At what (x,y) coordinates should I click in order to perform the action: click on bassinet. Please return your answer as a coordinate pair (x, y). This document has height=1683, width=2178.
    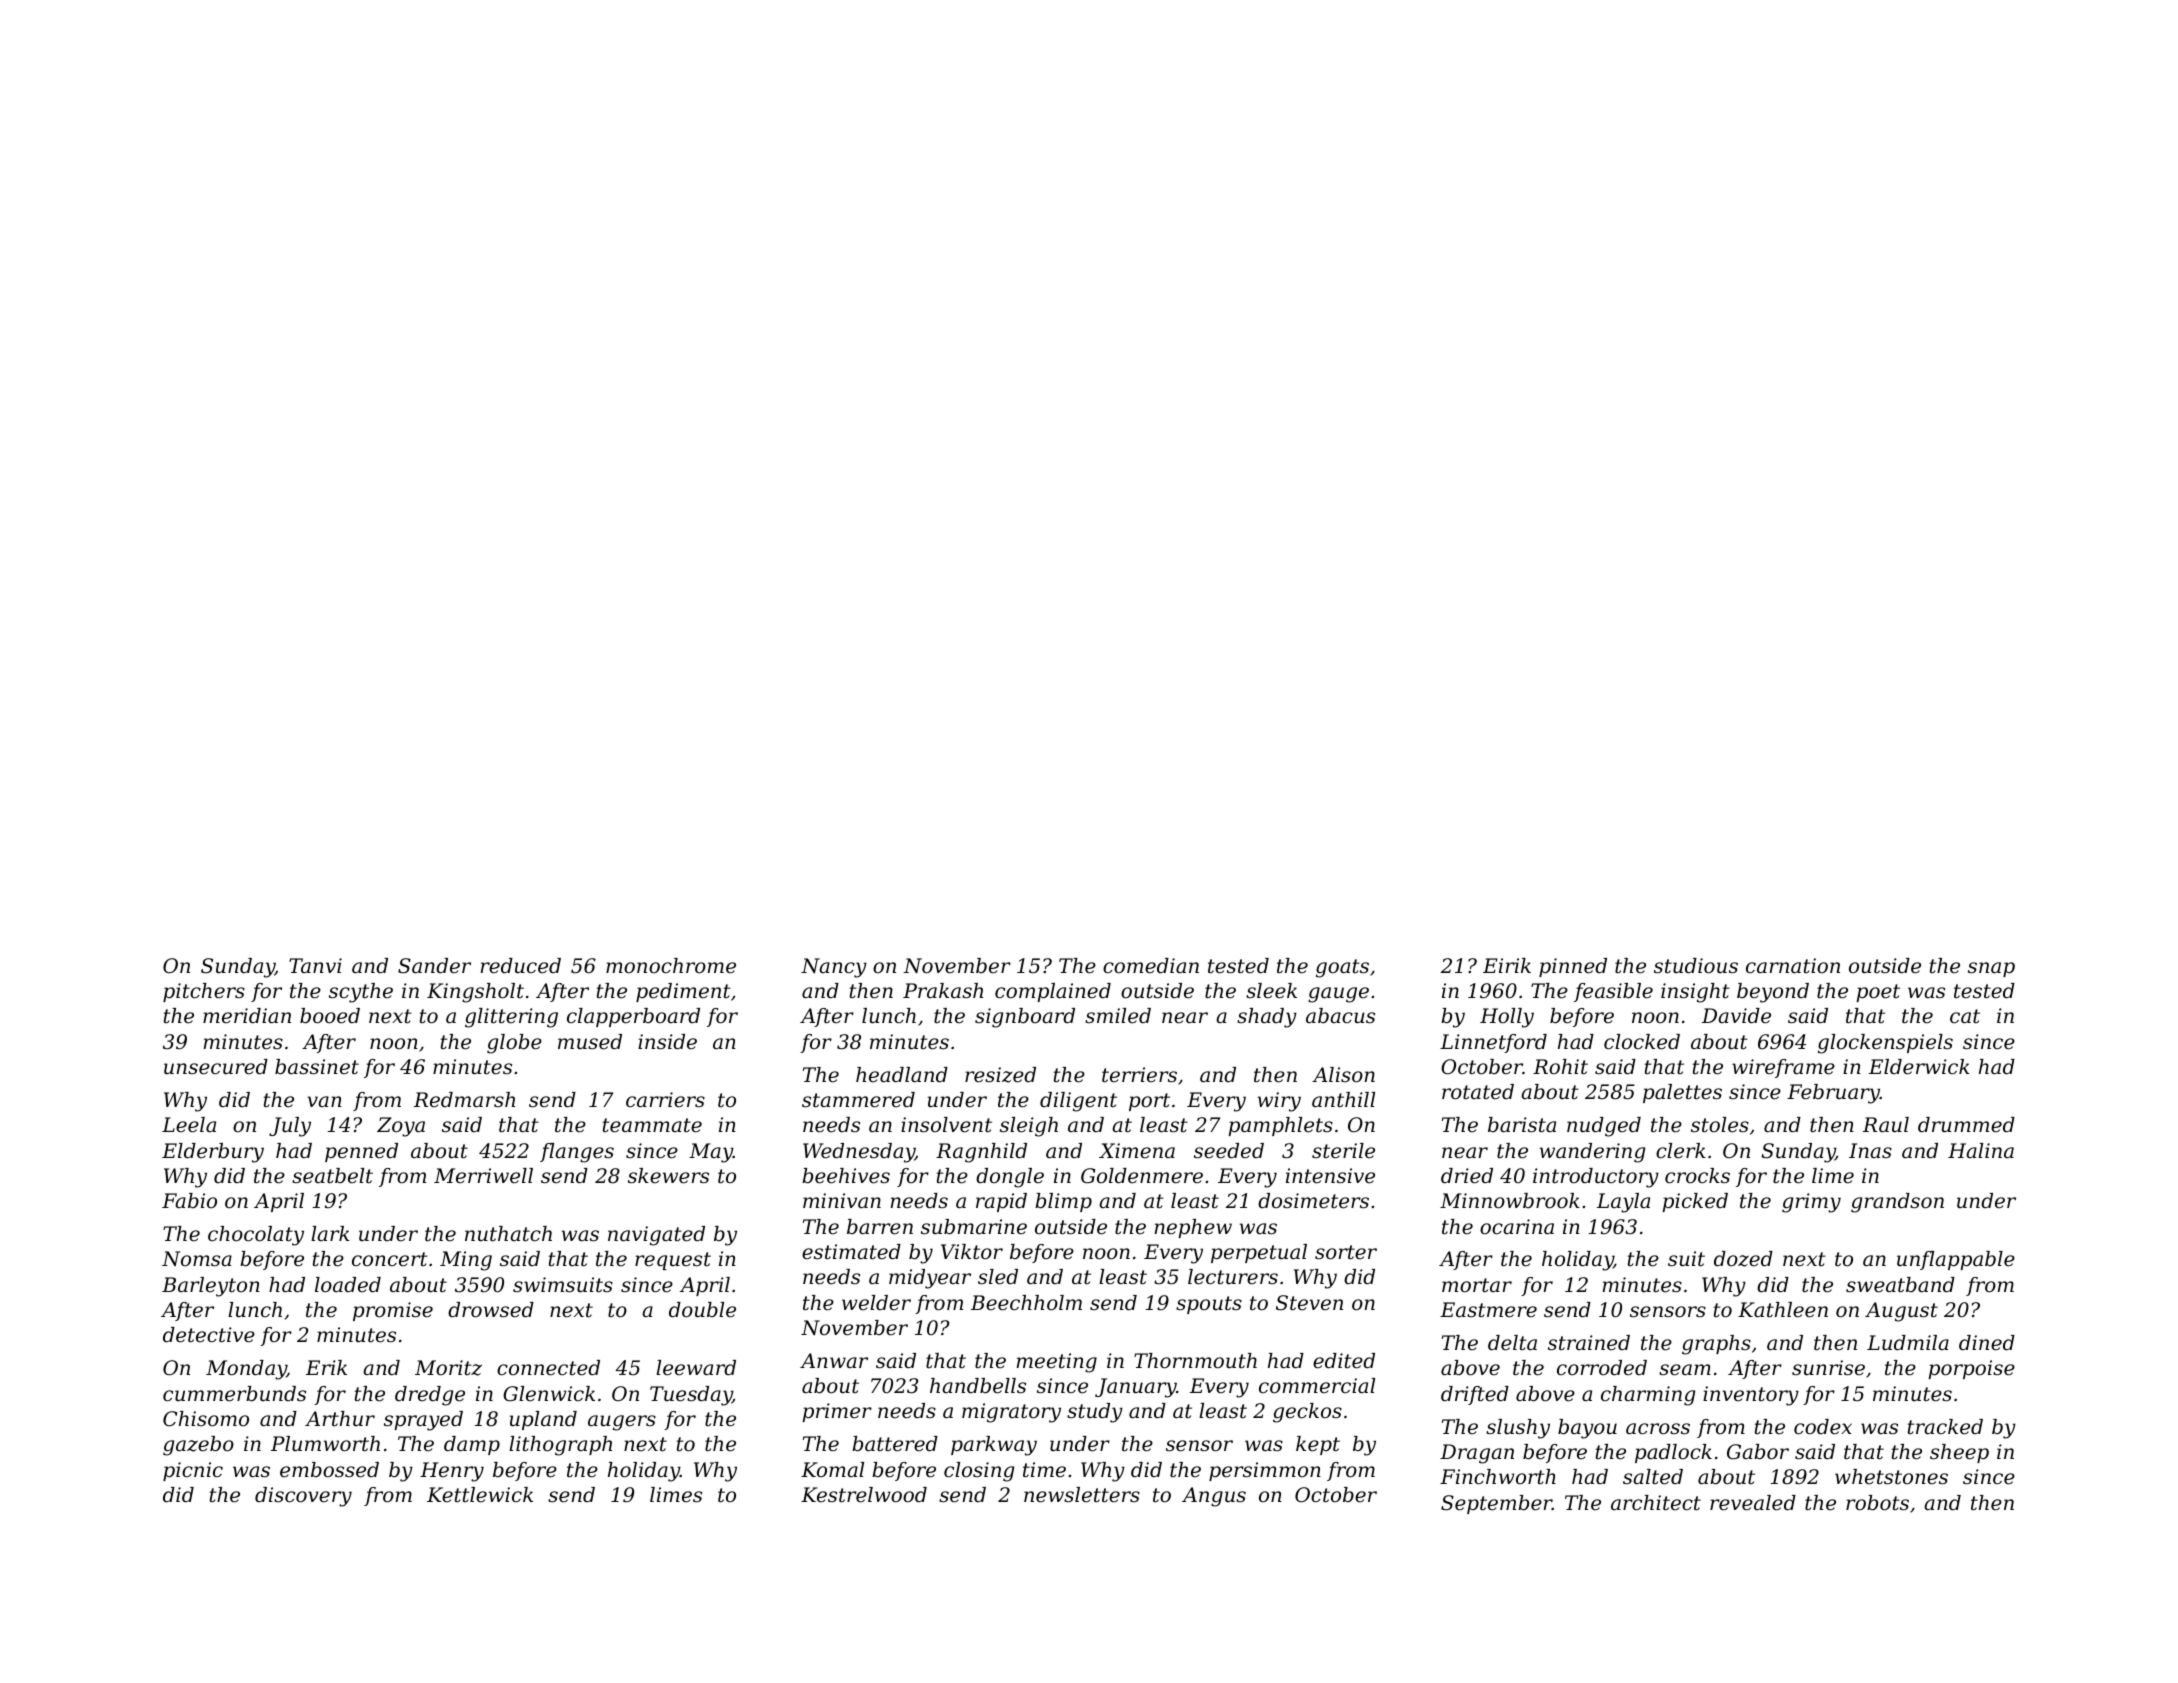
    Looking at the image, I should click on (317, 1067).
